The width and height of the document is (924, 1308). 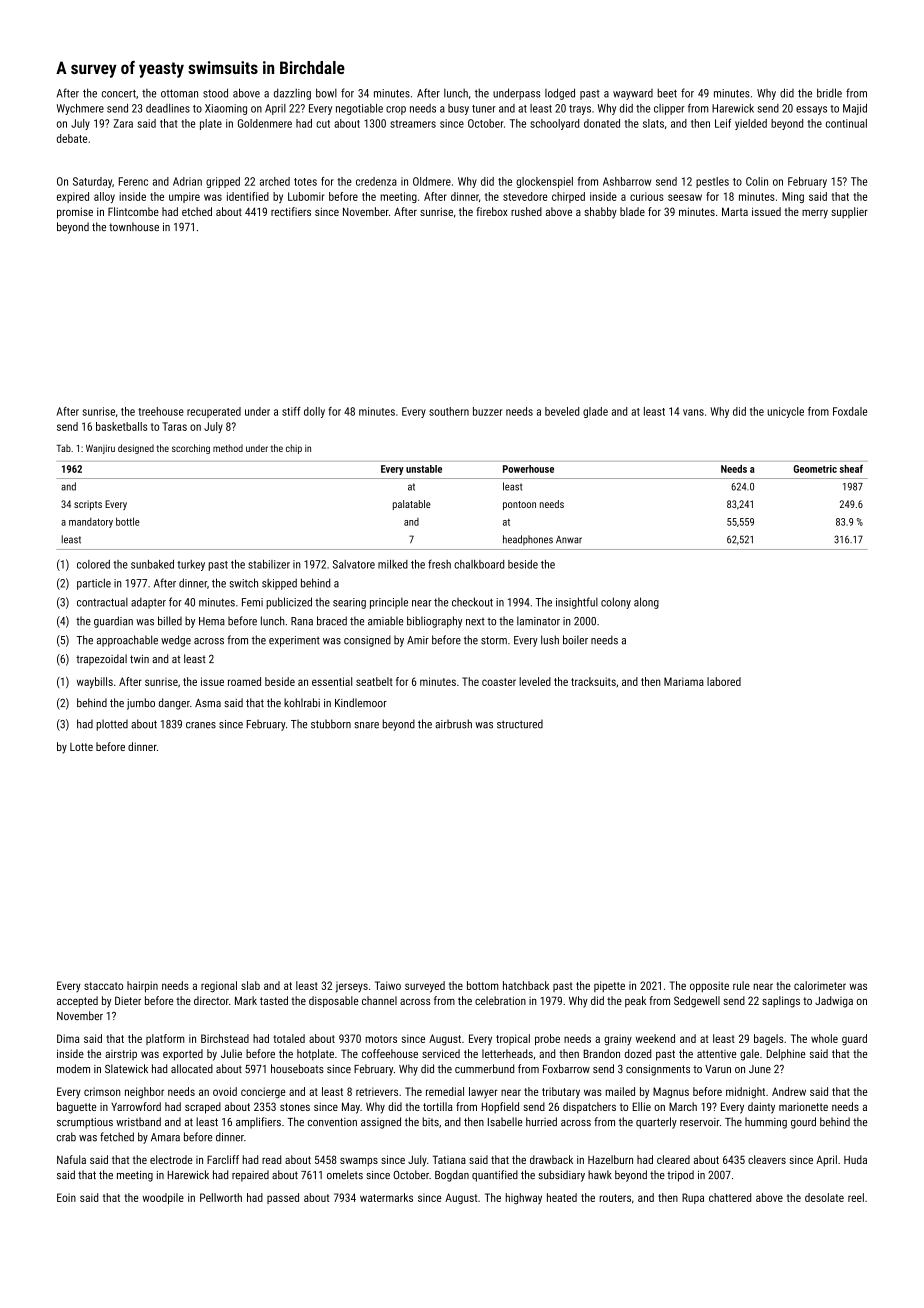 What do you see at coordinates (103, 986) in the document?
I see `staccato` at bounding box center [103, 986].
